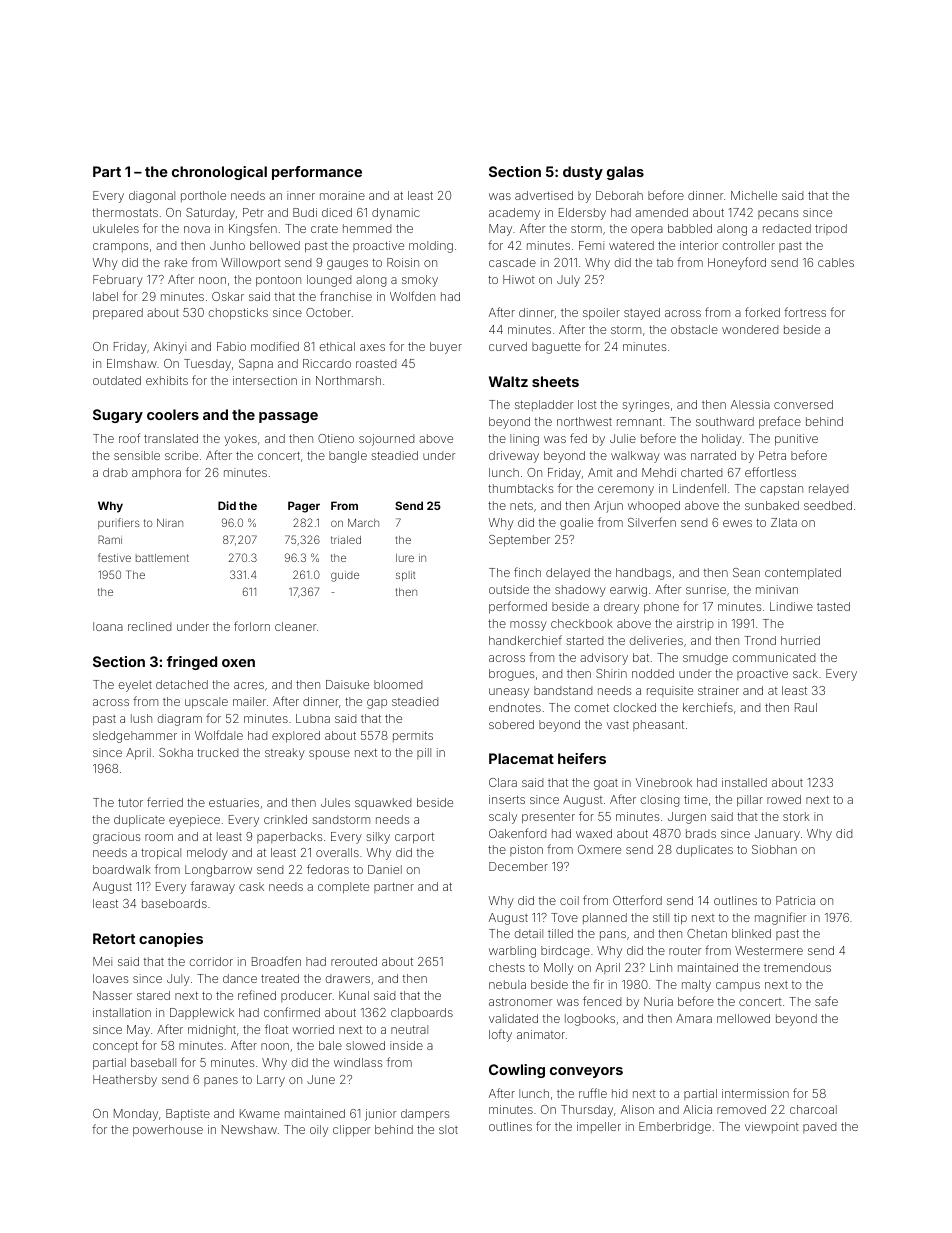 The image size is (952, 1233). I want to click on powerhouse, so click(168, 1131).
